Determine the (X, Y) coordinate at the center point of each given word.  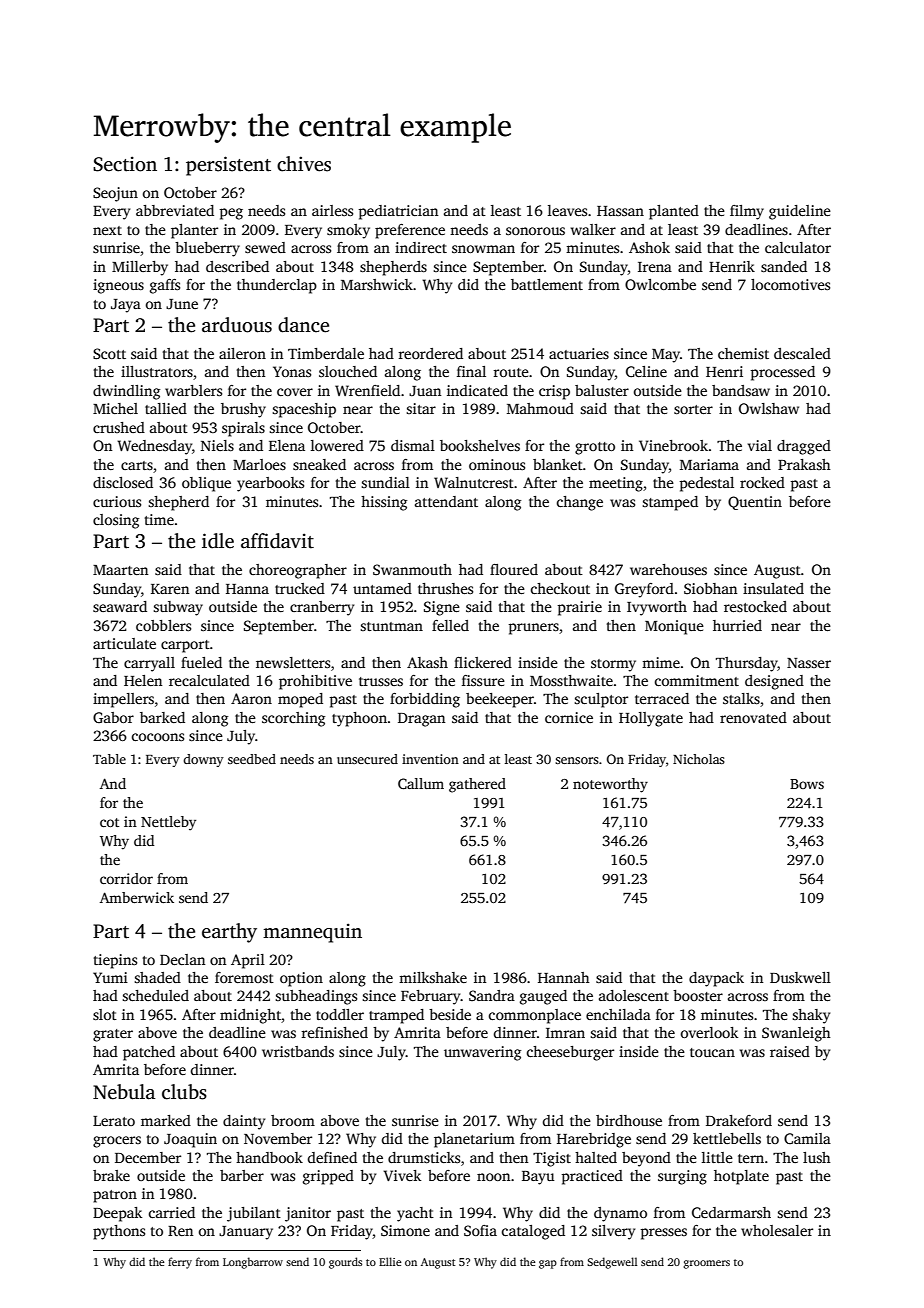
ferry (180, 1263)
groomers (706, 1264)
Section (125, 164)
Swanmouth (412, 569)
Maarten (120, 570)
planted (674, 212)
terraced (662, 698)
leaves (567, 210)
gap (548, 1264)
